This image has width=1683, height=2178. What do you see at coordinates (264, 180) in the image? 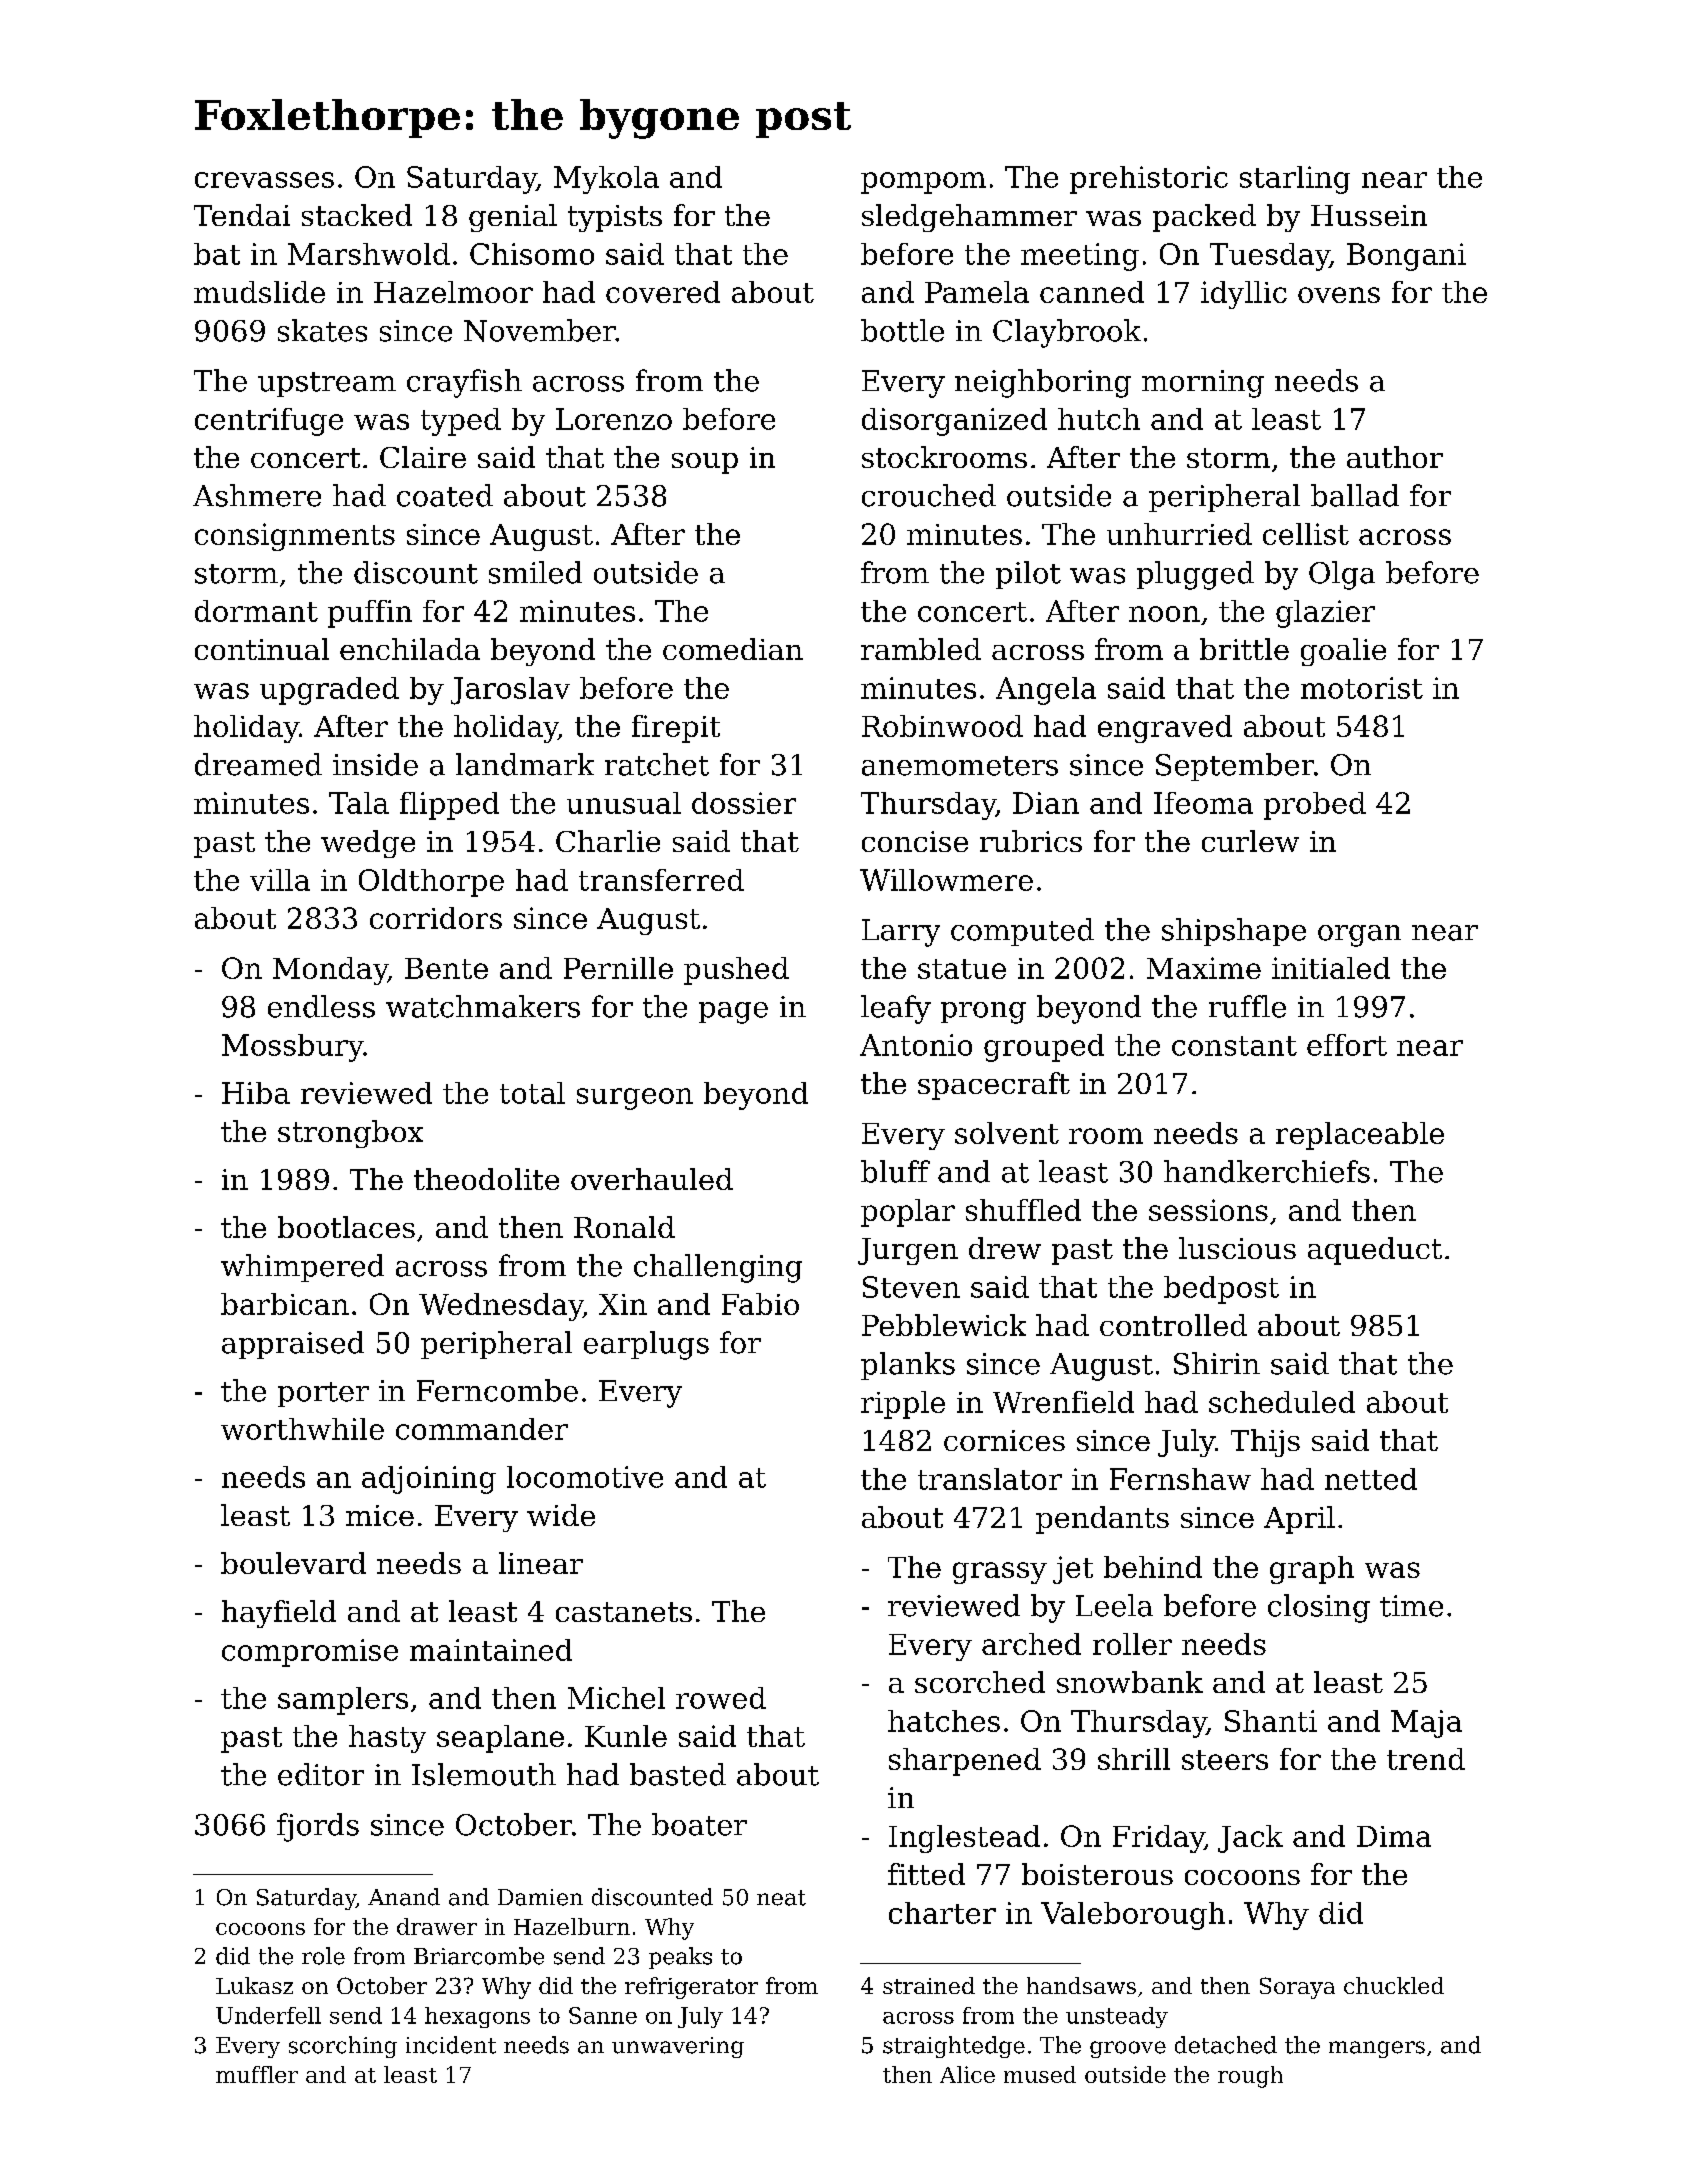
I see `crevasses` at bounding box center [264, 180].
